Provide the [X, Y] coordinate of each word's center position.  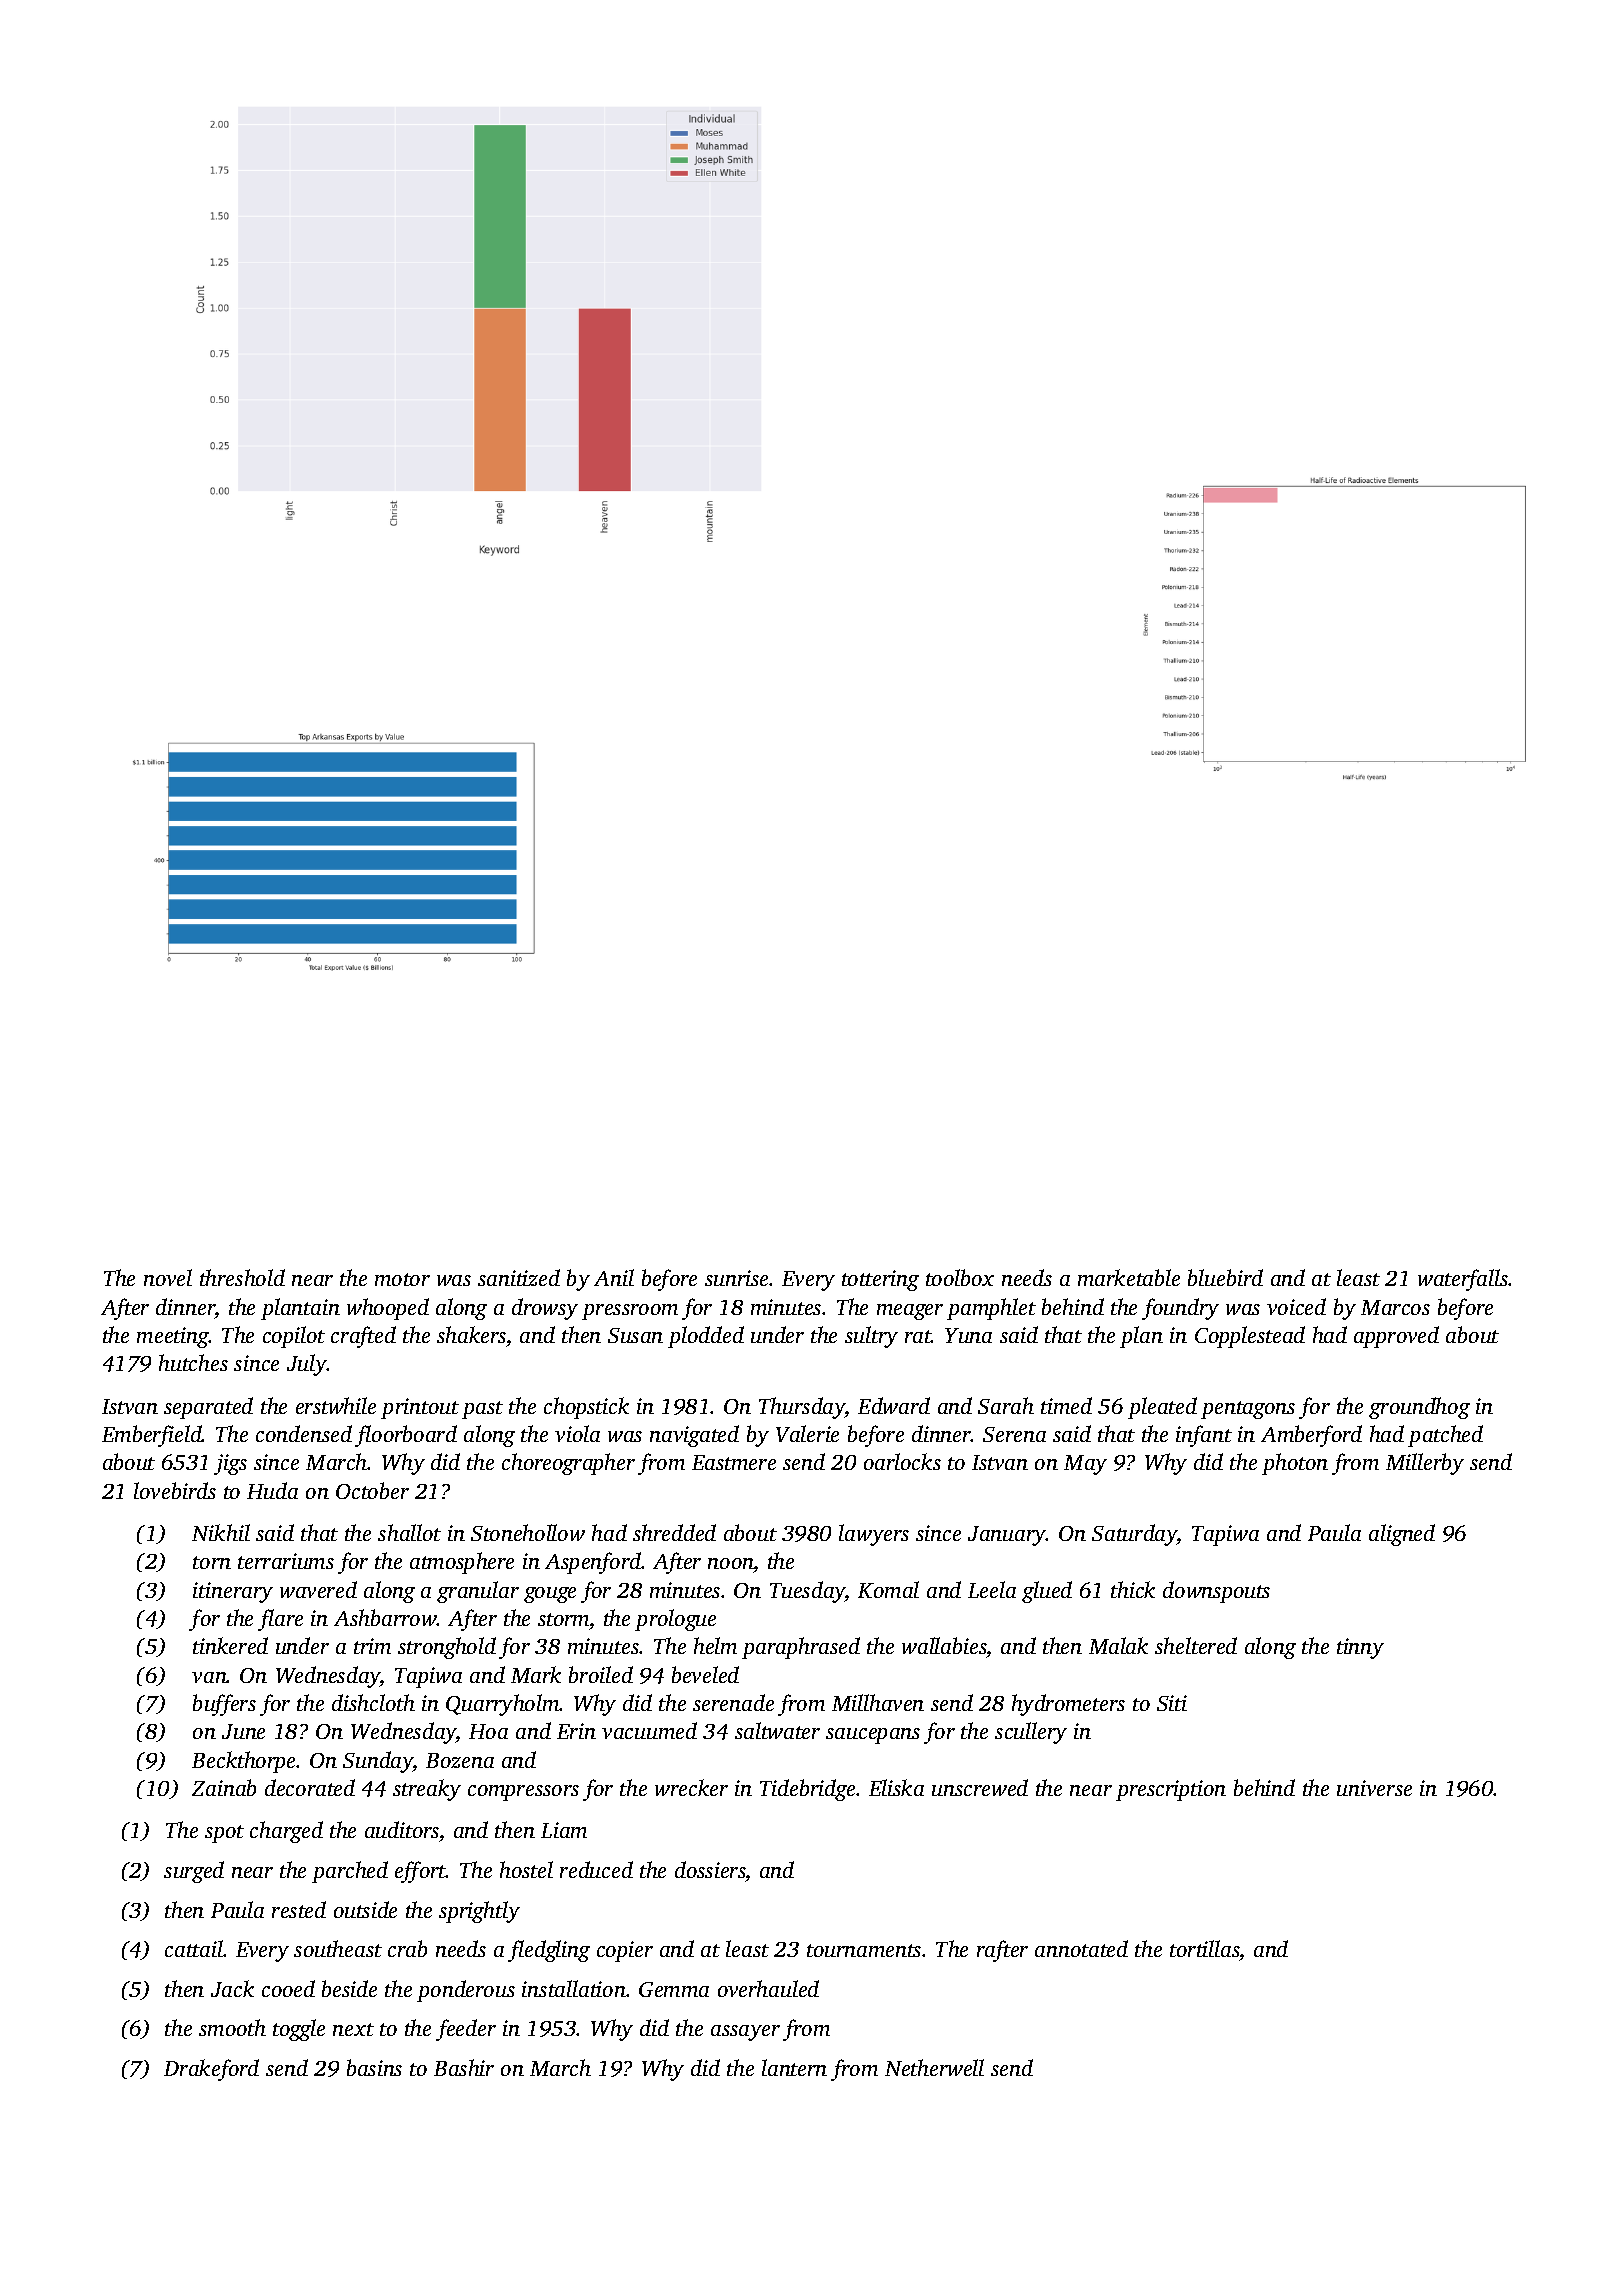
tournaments [864, 1950]
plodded [706, 1337]
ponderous [466, 1991]
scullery [1031, 1733]
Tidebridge [807, 1790]
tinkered [230, 1645]
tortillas [1205, 1948]
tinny [1360, 1648]
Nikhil [221, 1532]
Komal [888, 1589]
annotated [1081, 1948]
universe [1374, 1788]
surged [194, 1872]
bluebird [1225, 1277]
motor [402, 1279]
